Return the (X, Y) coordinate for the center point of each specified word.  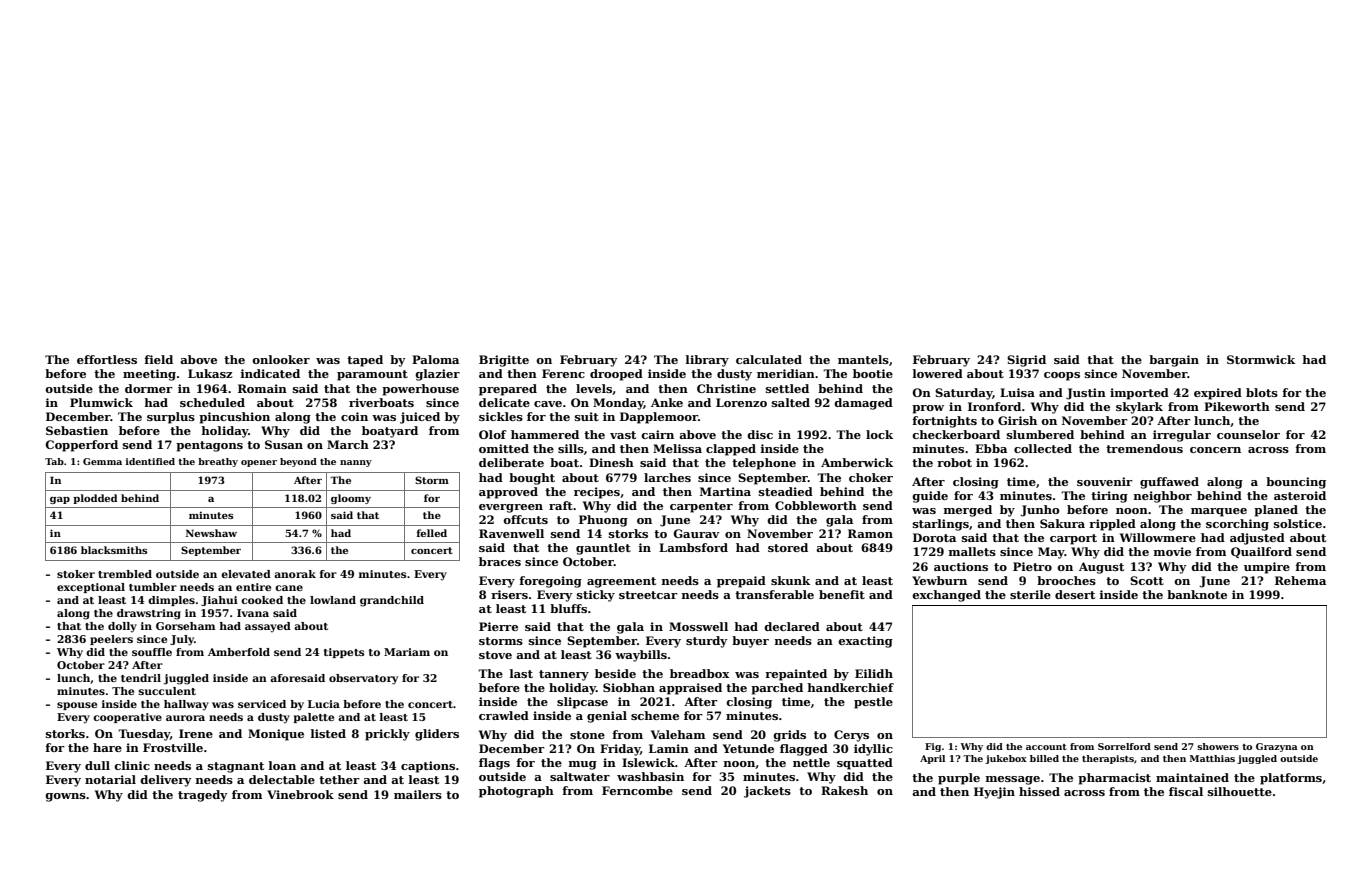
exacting (865, 642)
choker (871, 477)
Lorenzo (741, 402)
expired (1218, 394)
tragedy (203, 796)
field (158, 359)
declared (792, 626)
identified (150, 461)
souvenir (1105, 481)
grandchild (392, 601)
